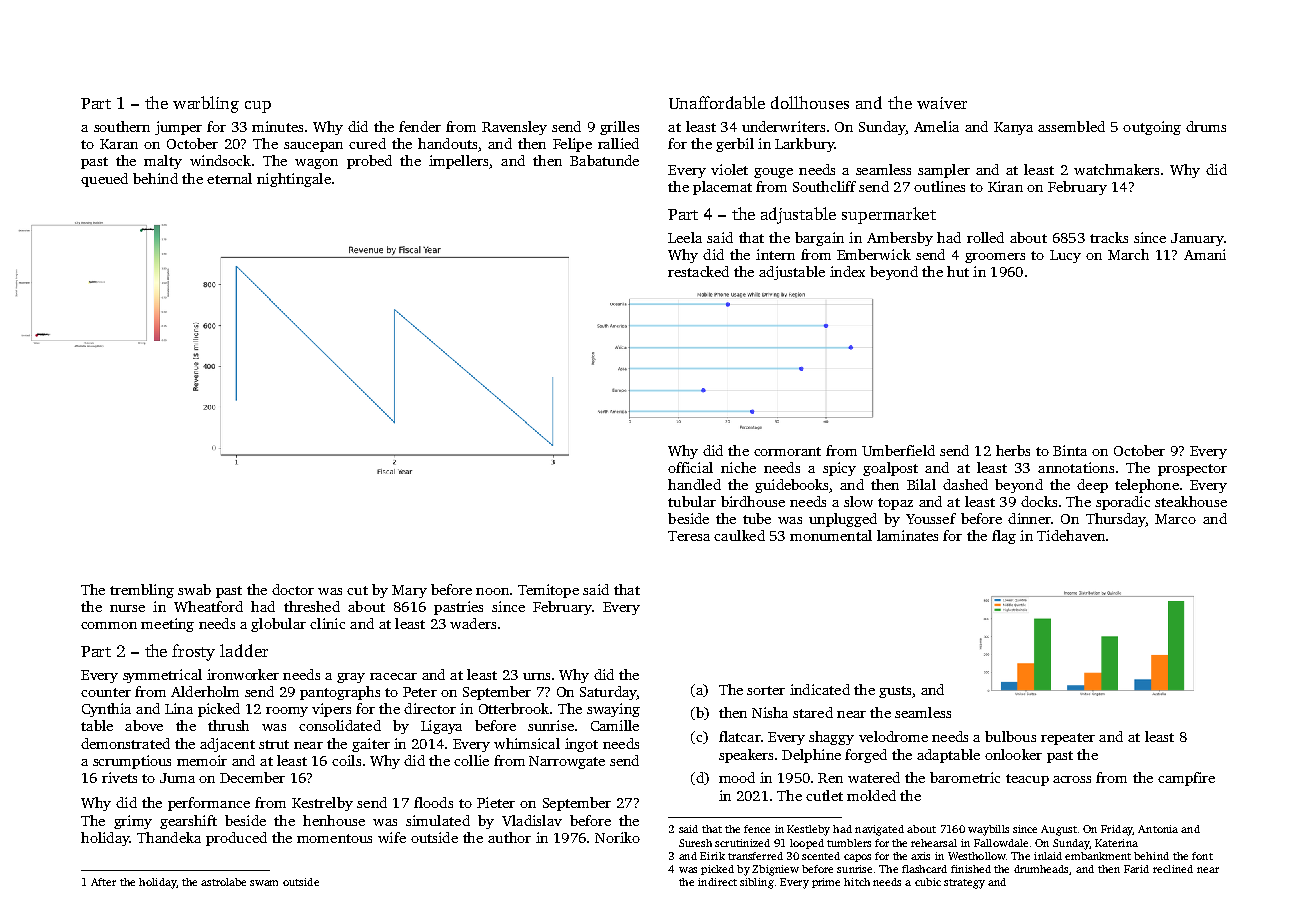  Describe the element at coordinates (895, 504) in the image. I see `topaz` at that location.
